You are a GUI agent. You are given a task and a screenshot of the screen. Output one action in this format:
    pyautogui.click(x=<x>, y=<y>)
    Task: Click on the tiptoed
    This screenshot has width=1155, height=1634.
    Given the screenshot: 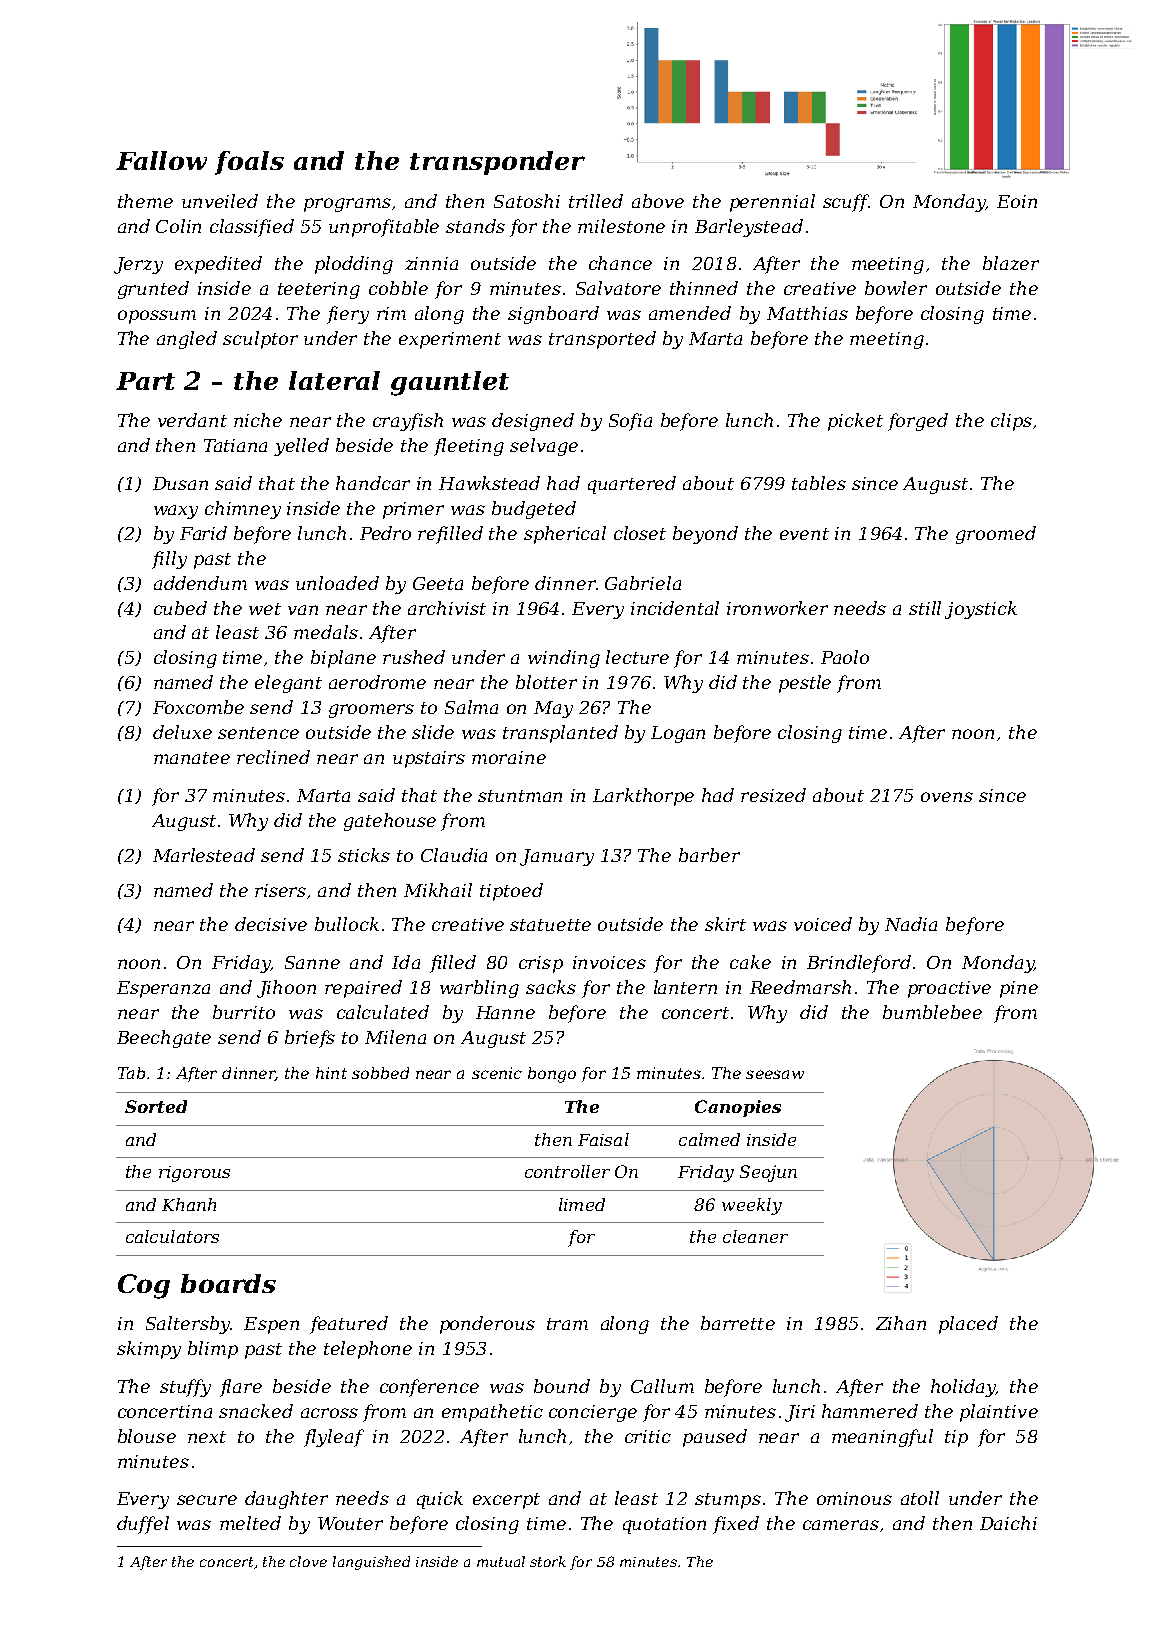 What is the action you would take?
    pyautogui.click(x=511, y=892)
